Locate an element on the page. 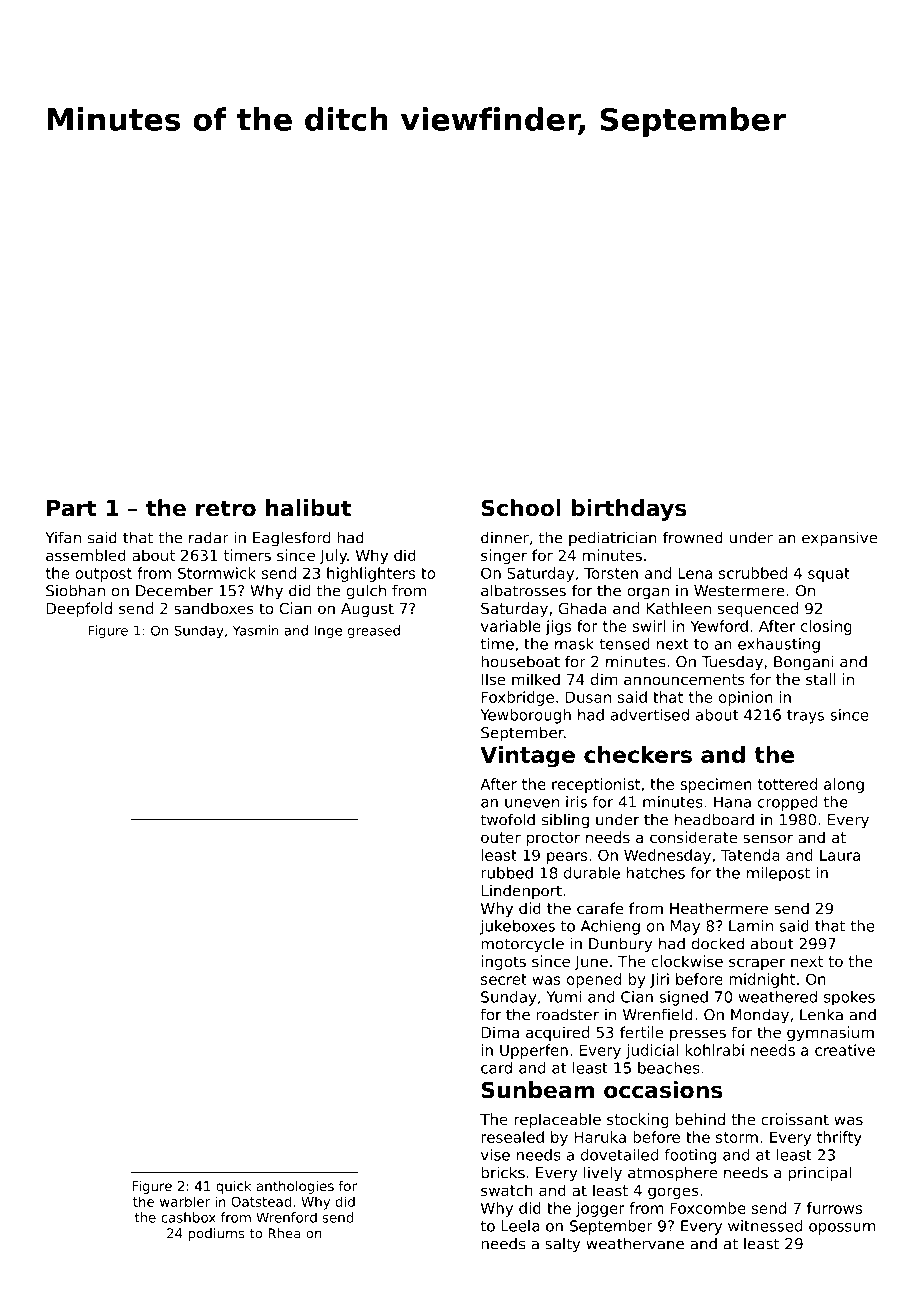  birthdays is located at coordinates (629, 510).
